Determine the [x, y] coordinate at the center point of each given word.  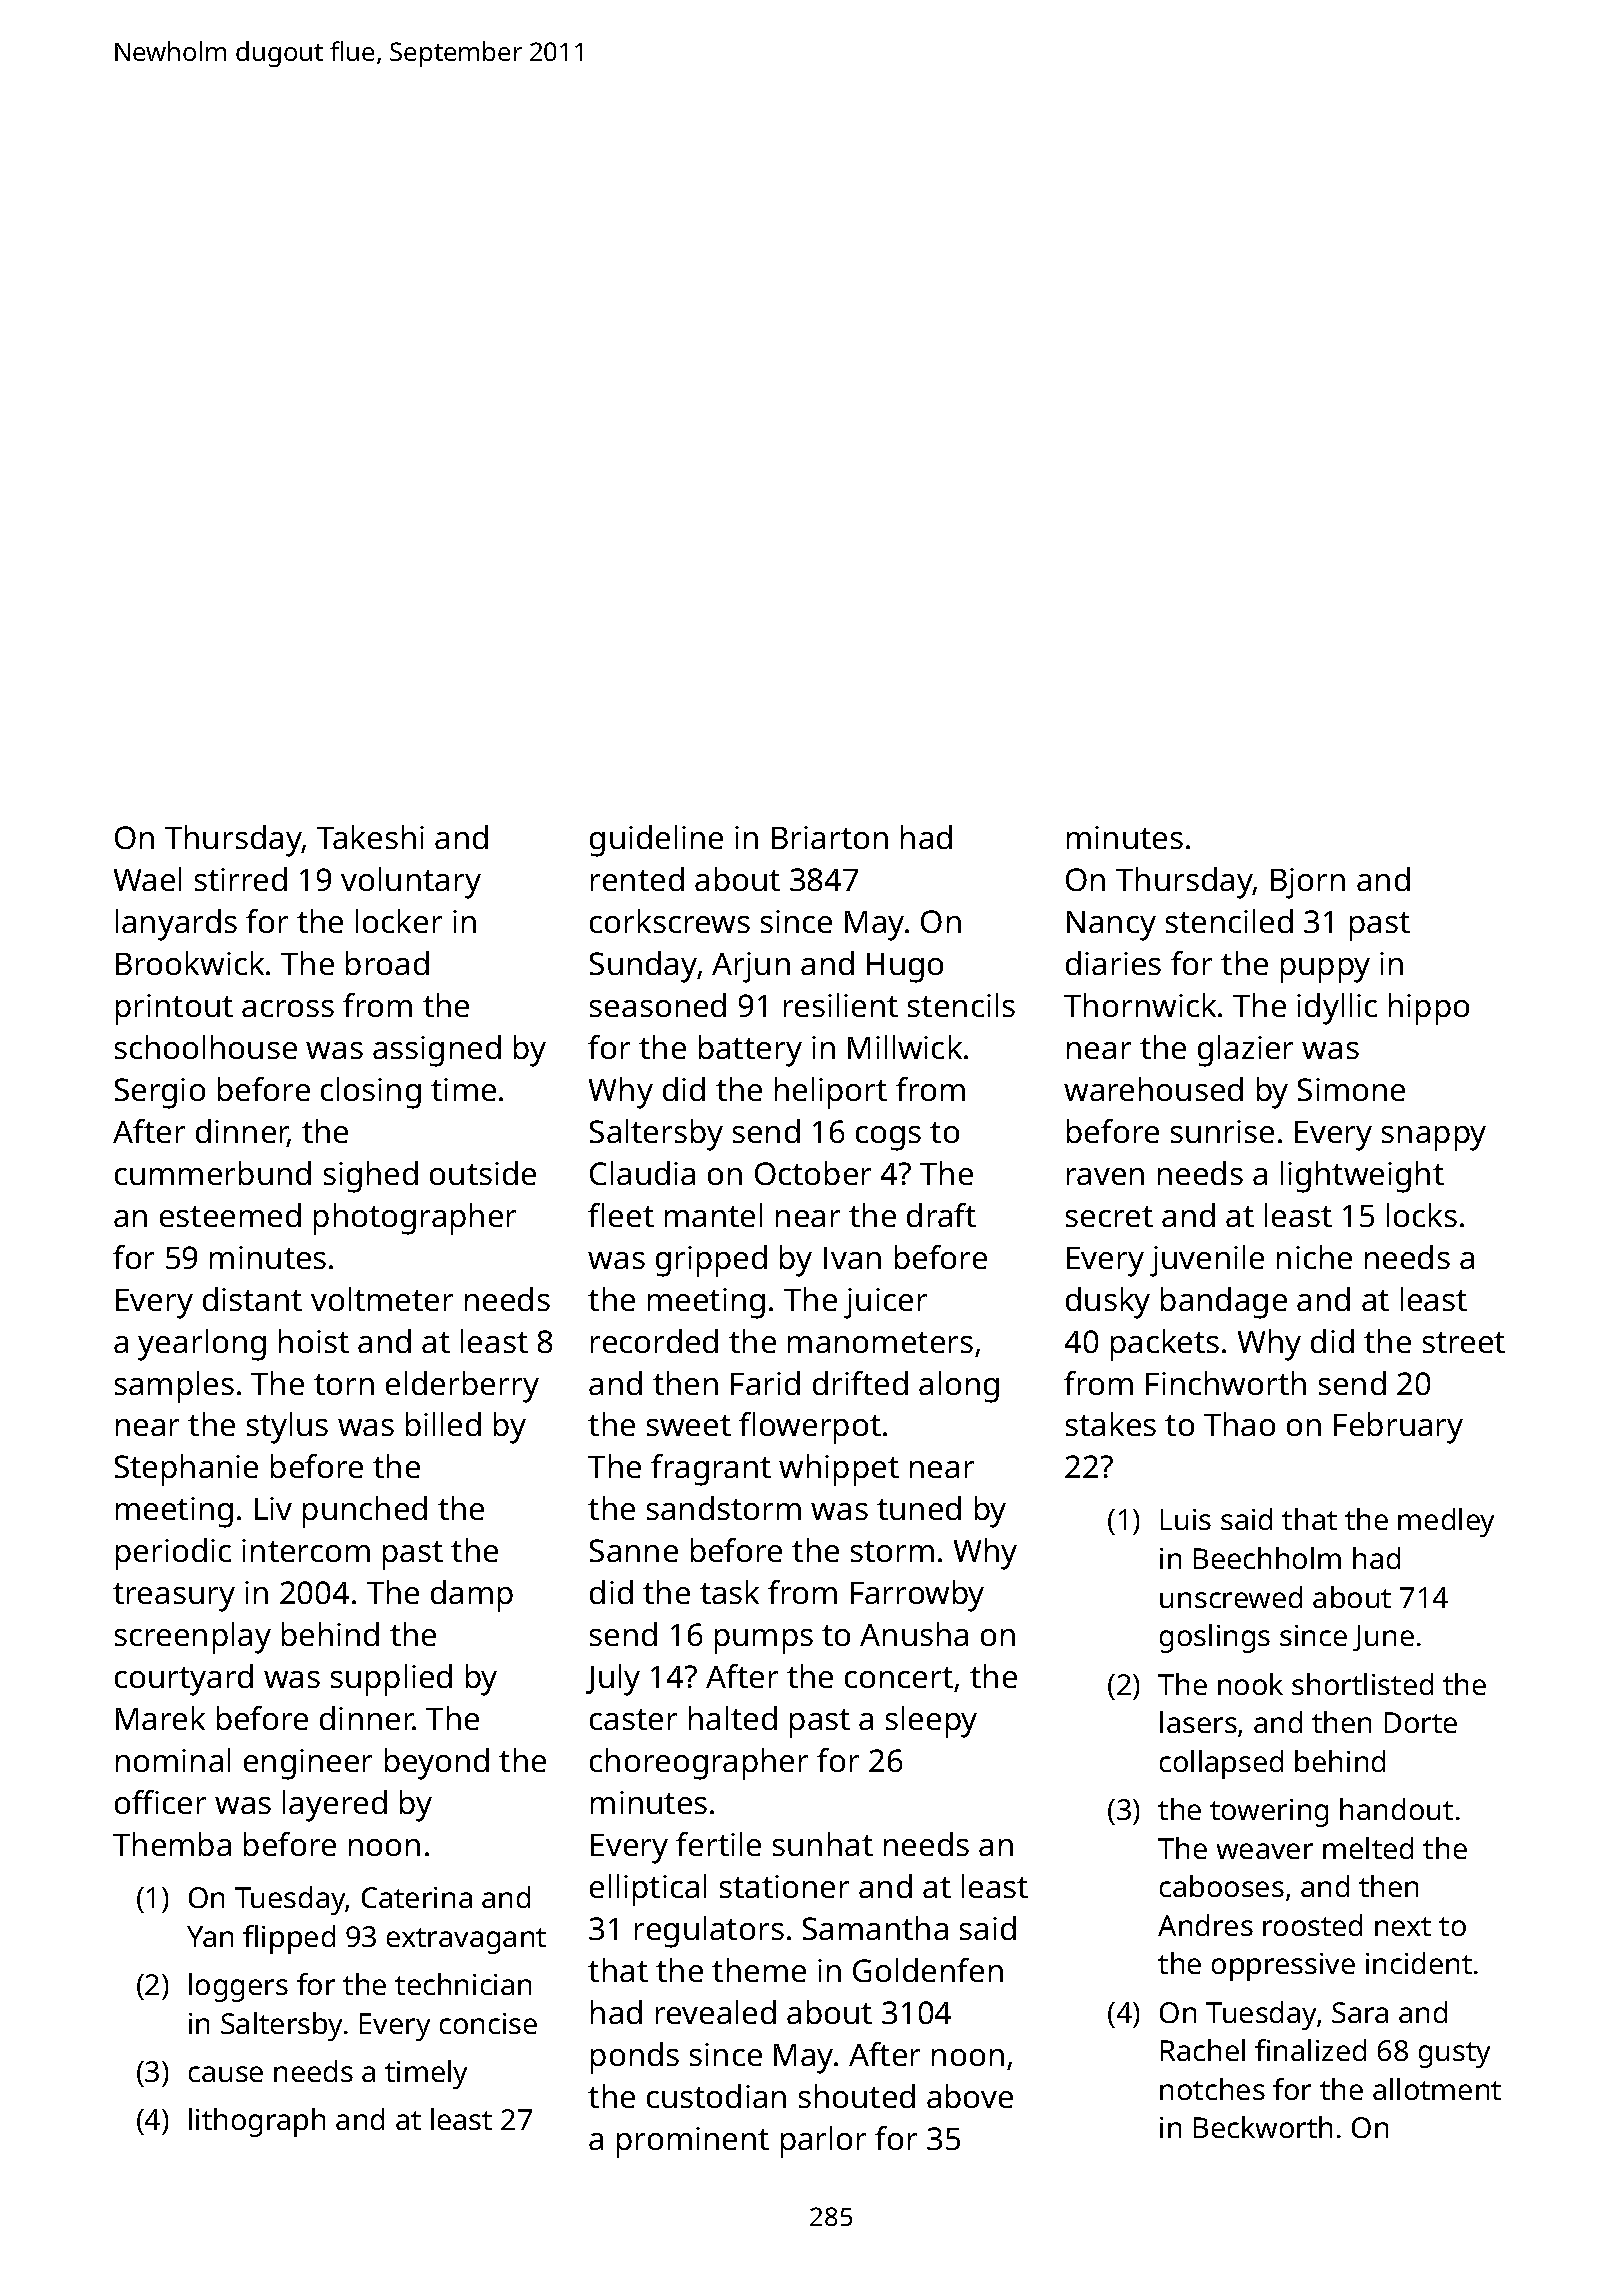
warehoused [1153, 1089]
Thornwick [1140, 1005]
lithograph [257, 2122]
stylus [287, 1428]
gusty [1454, 2055]
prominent [693, 2142]
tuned [919, 1508]
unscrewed [1231, 1597]
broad [387, 963]
